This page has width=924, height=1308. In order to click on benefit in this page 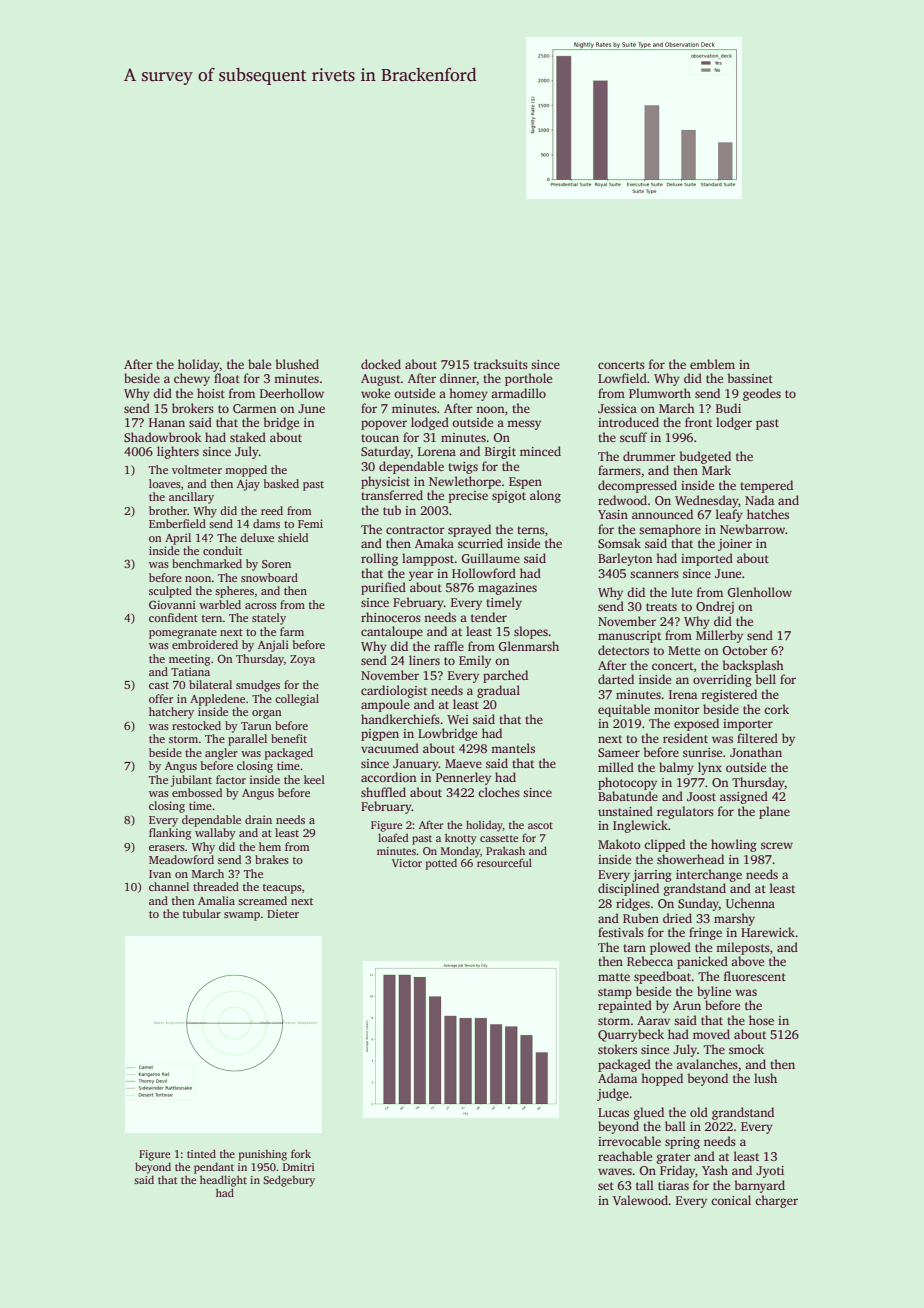, I will do `click(289, 738)`.
